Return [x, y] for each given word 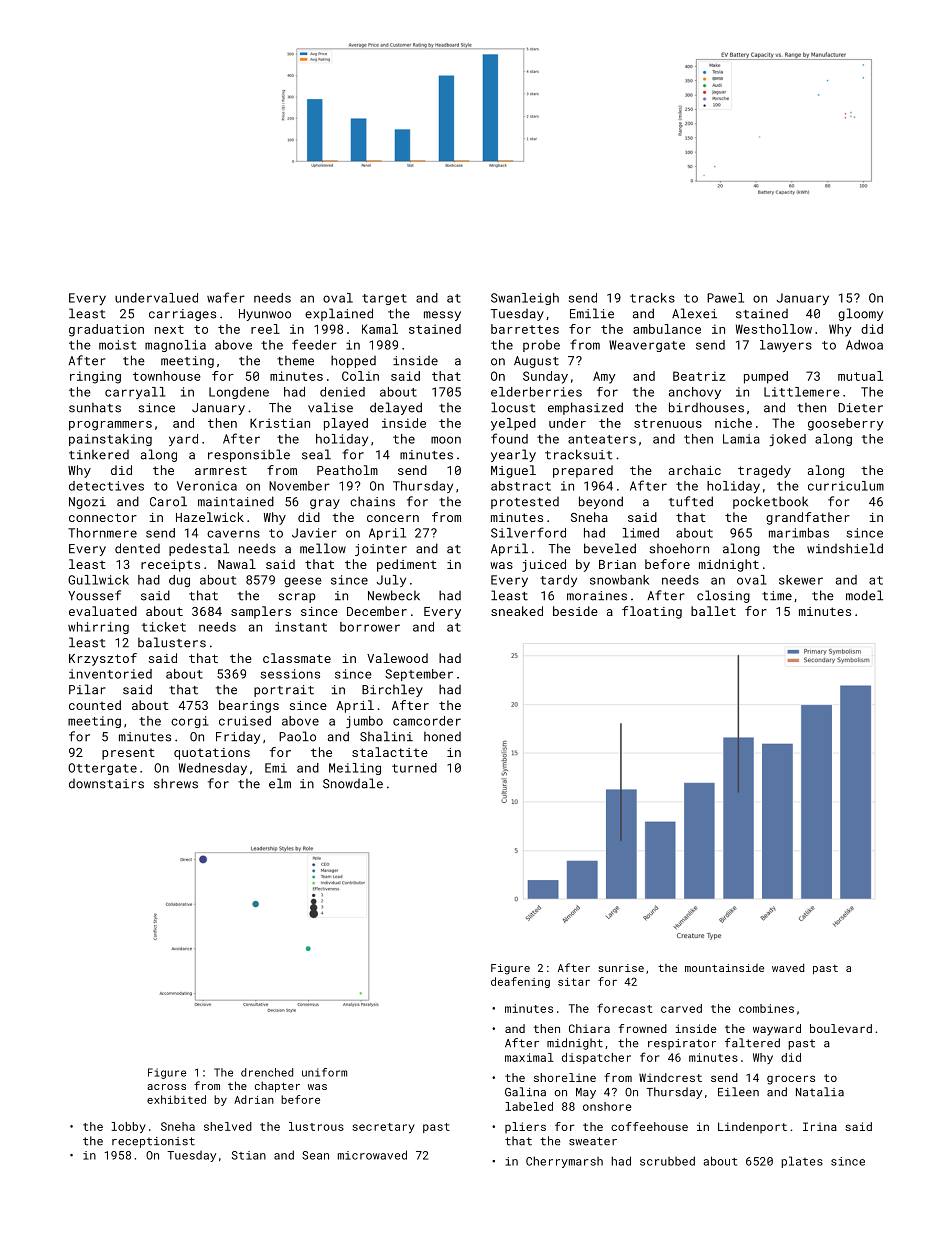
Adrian [254, 1099]
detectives [106, 486]
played [346, 424]
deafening [520, 982]
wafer [226, 297]
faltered [752, 1043]
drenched [267, 1072]
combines [766, 1008]
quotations [212, 754]
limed [641, 533]
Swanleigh [525, 299]
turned [414, 768]
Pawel [725, 298]
